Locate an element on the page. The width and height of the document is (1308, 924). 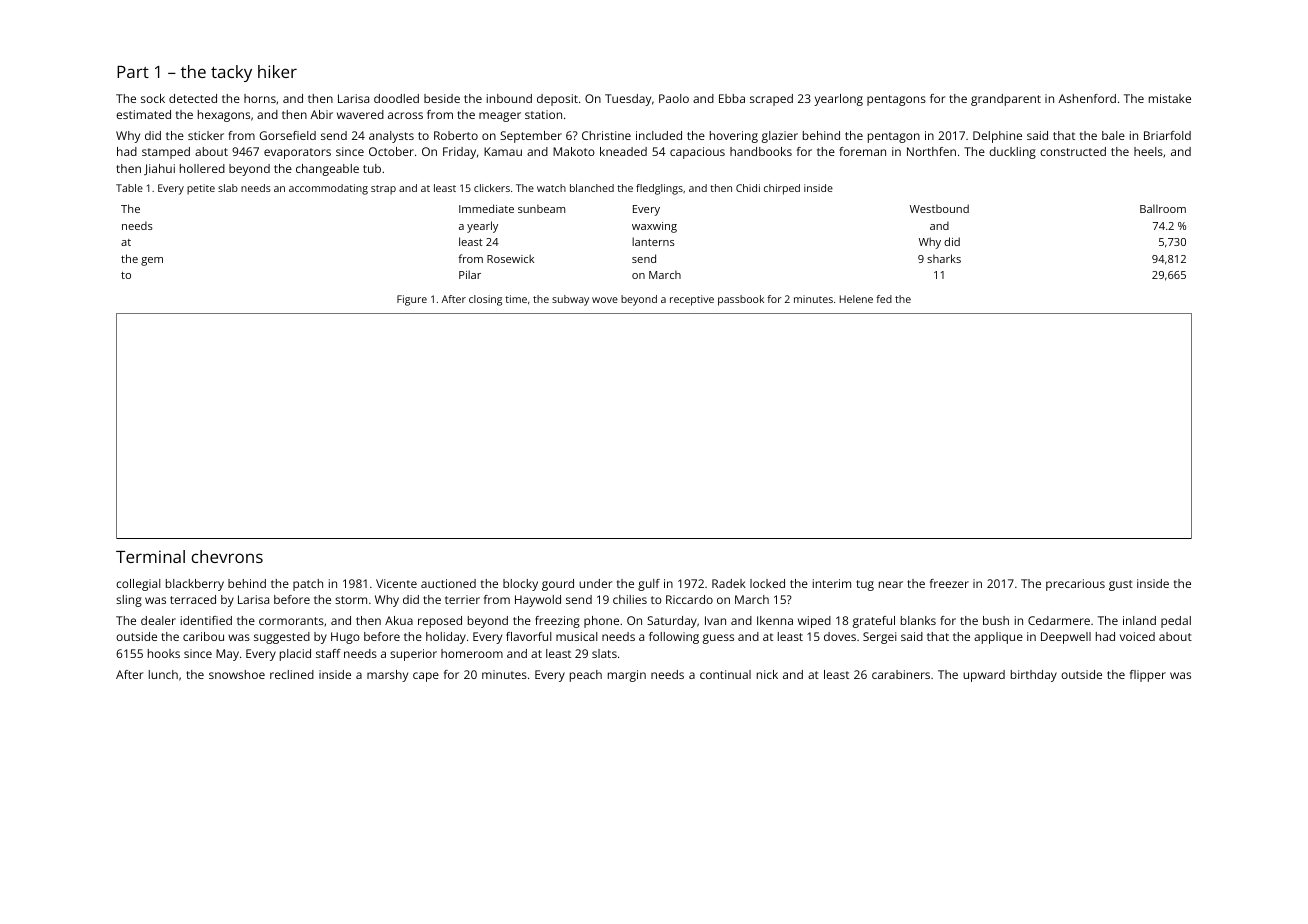
petite is located at coordinates (201, 189).
